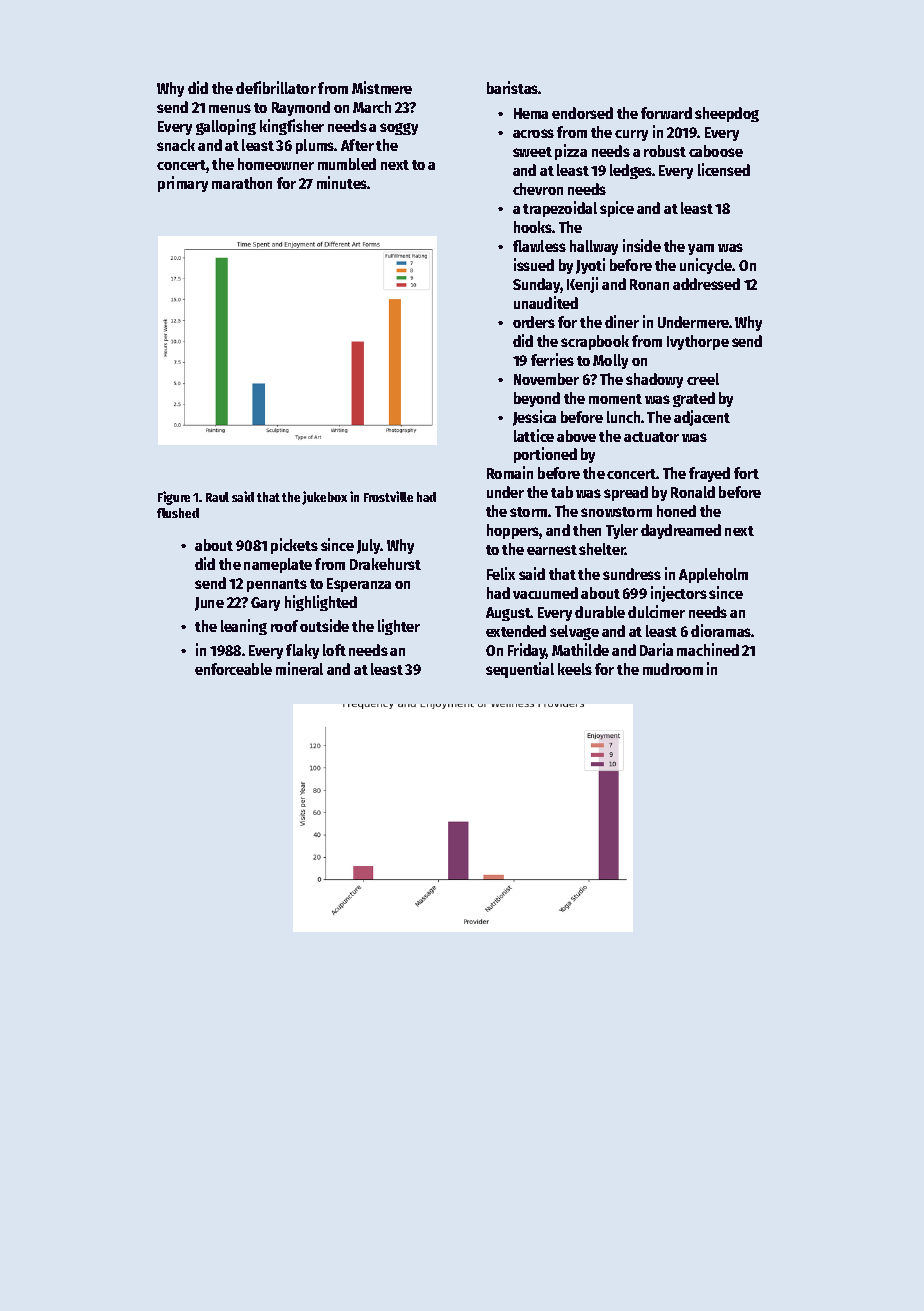  I want to click on sheepdog, so click(727, 114).
